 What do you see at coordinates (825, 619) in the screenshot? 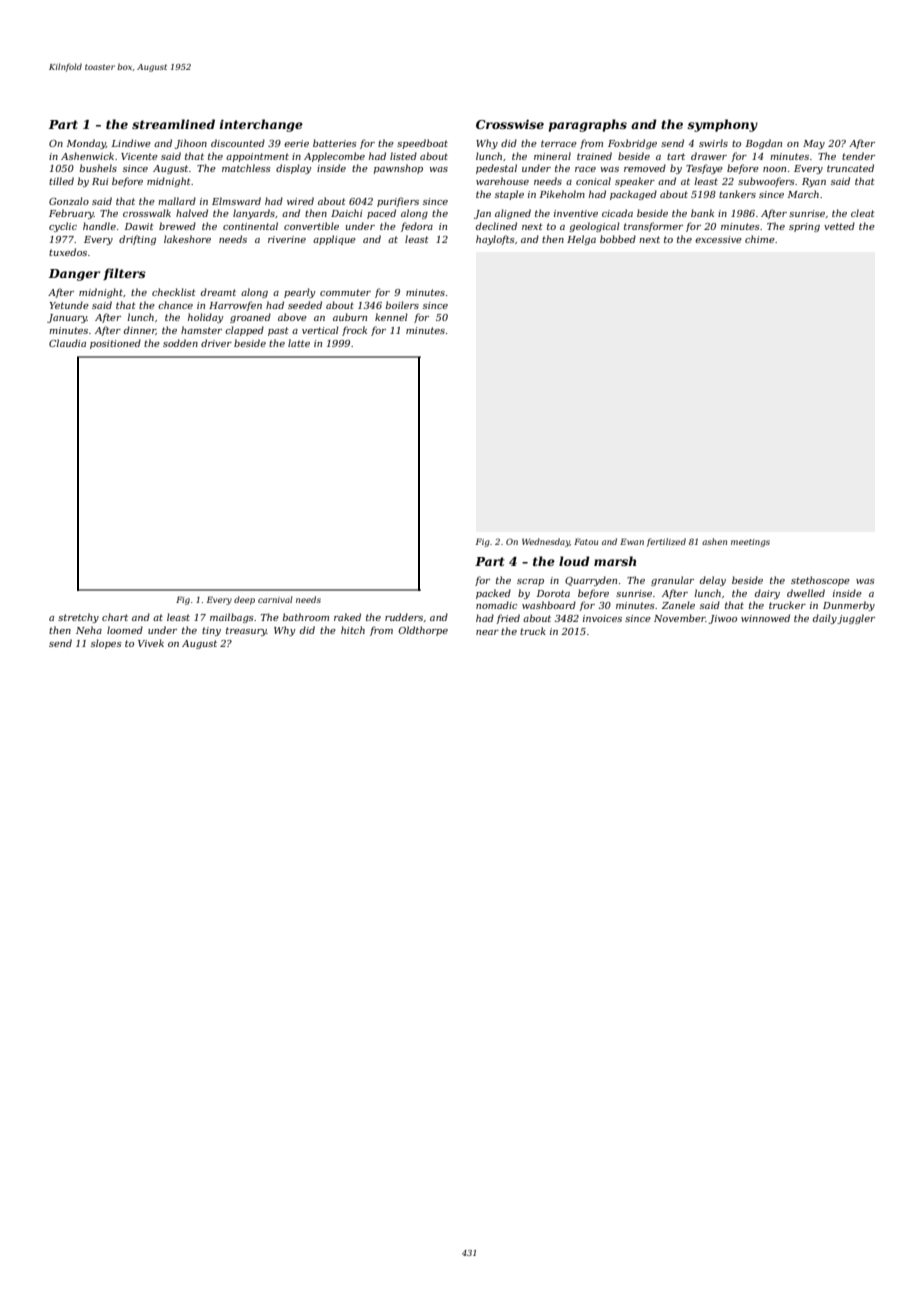
I see `daily` at bounding box center [825, 619].
